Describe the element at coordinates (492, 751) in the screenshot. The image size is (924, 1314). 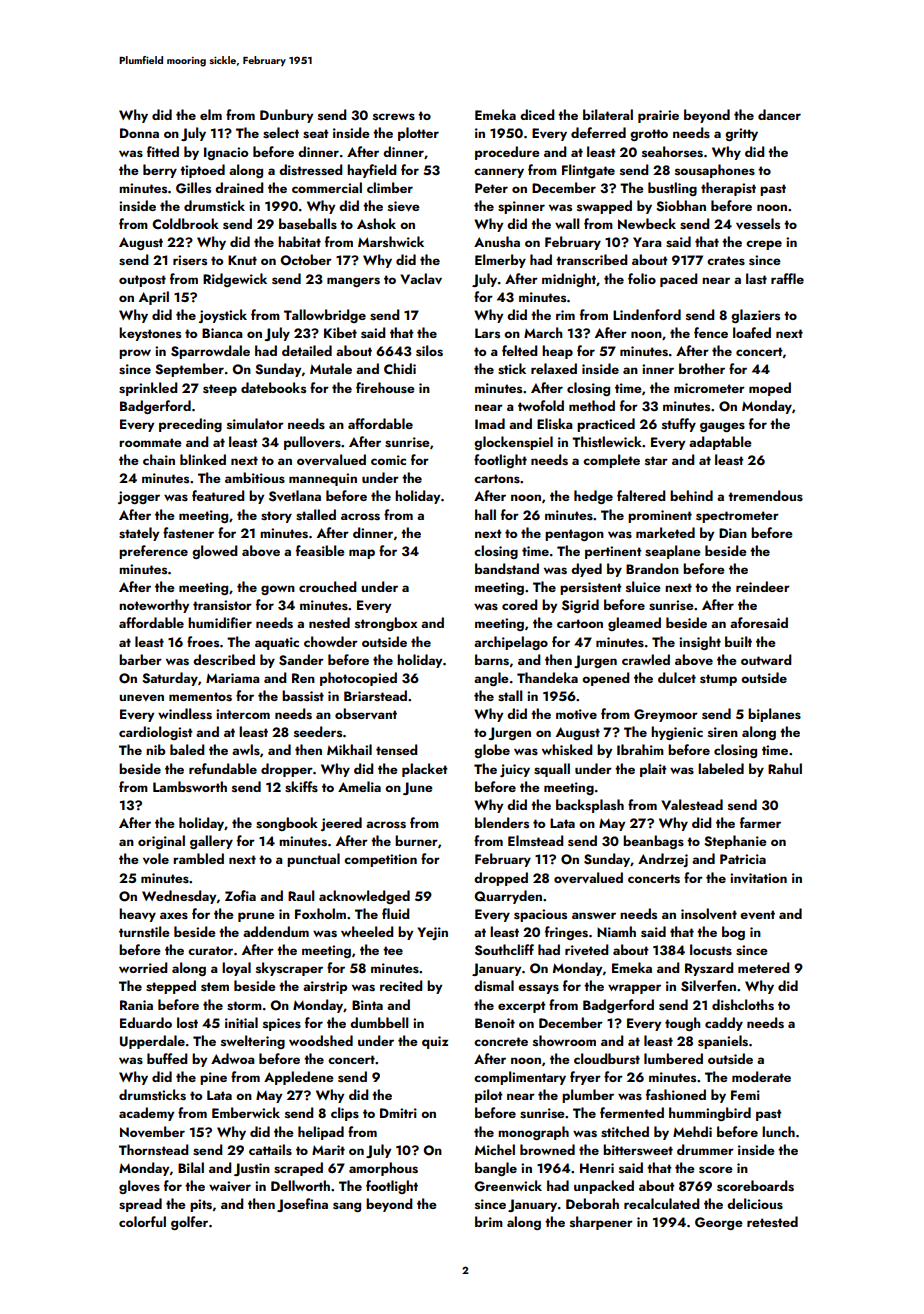
I see `globe` at that location.
